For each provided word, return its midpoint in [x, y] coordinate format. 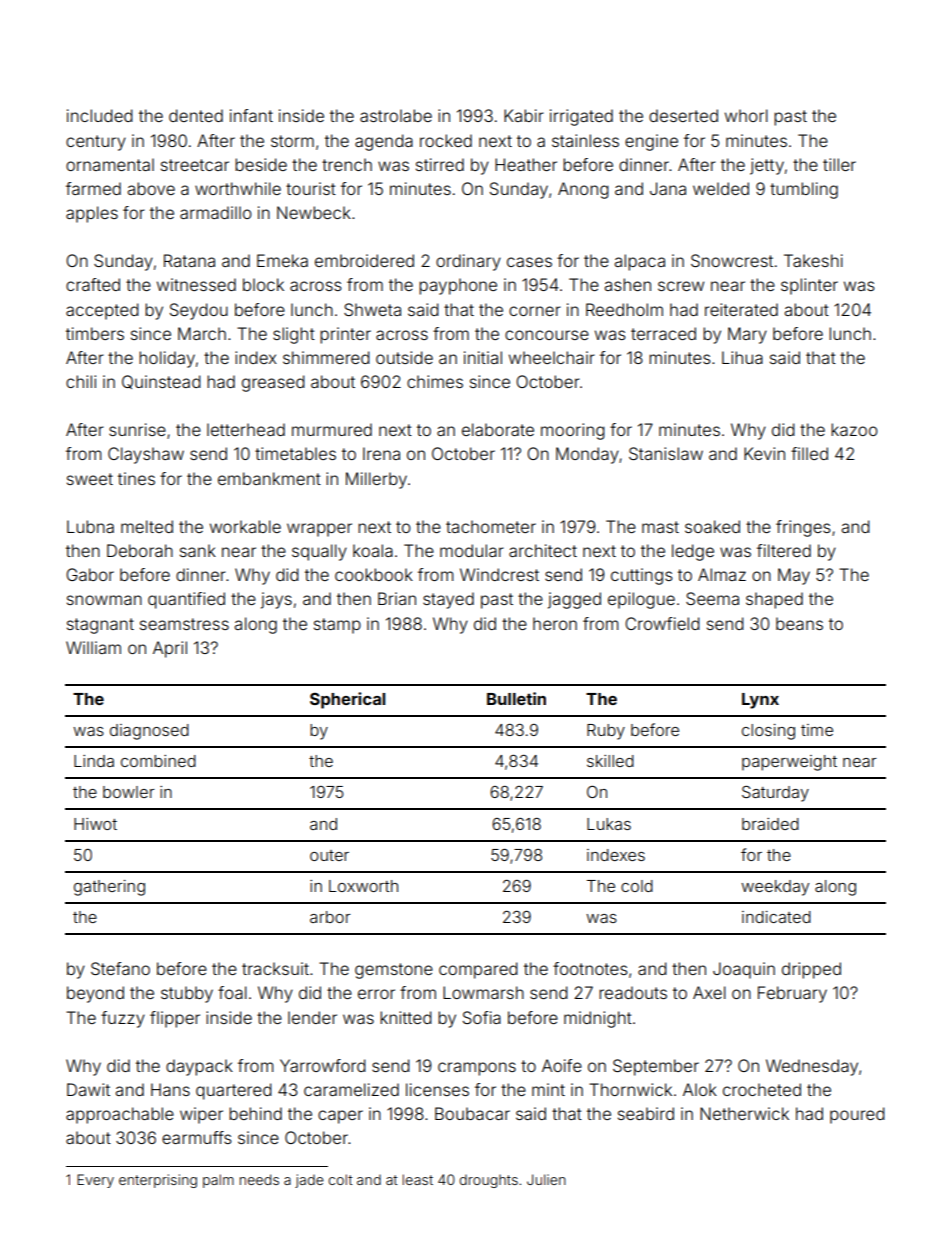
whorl [746, 115]
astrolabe [396, 115]
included [100, 115]
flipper [175, 1019]
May [794, 576]
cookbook [374, 574]
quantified [186, 600]
